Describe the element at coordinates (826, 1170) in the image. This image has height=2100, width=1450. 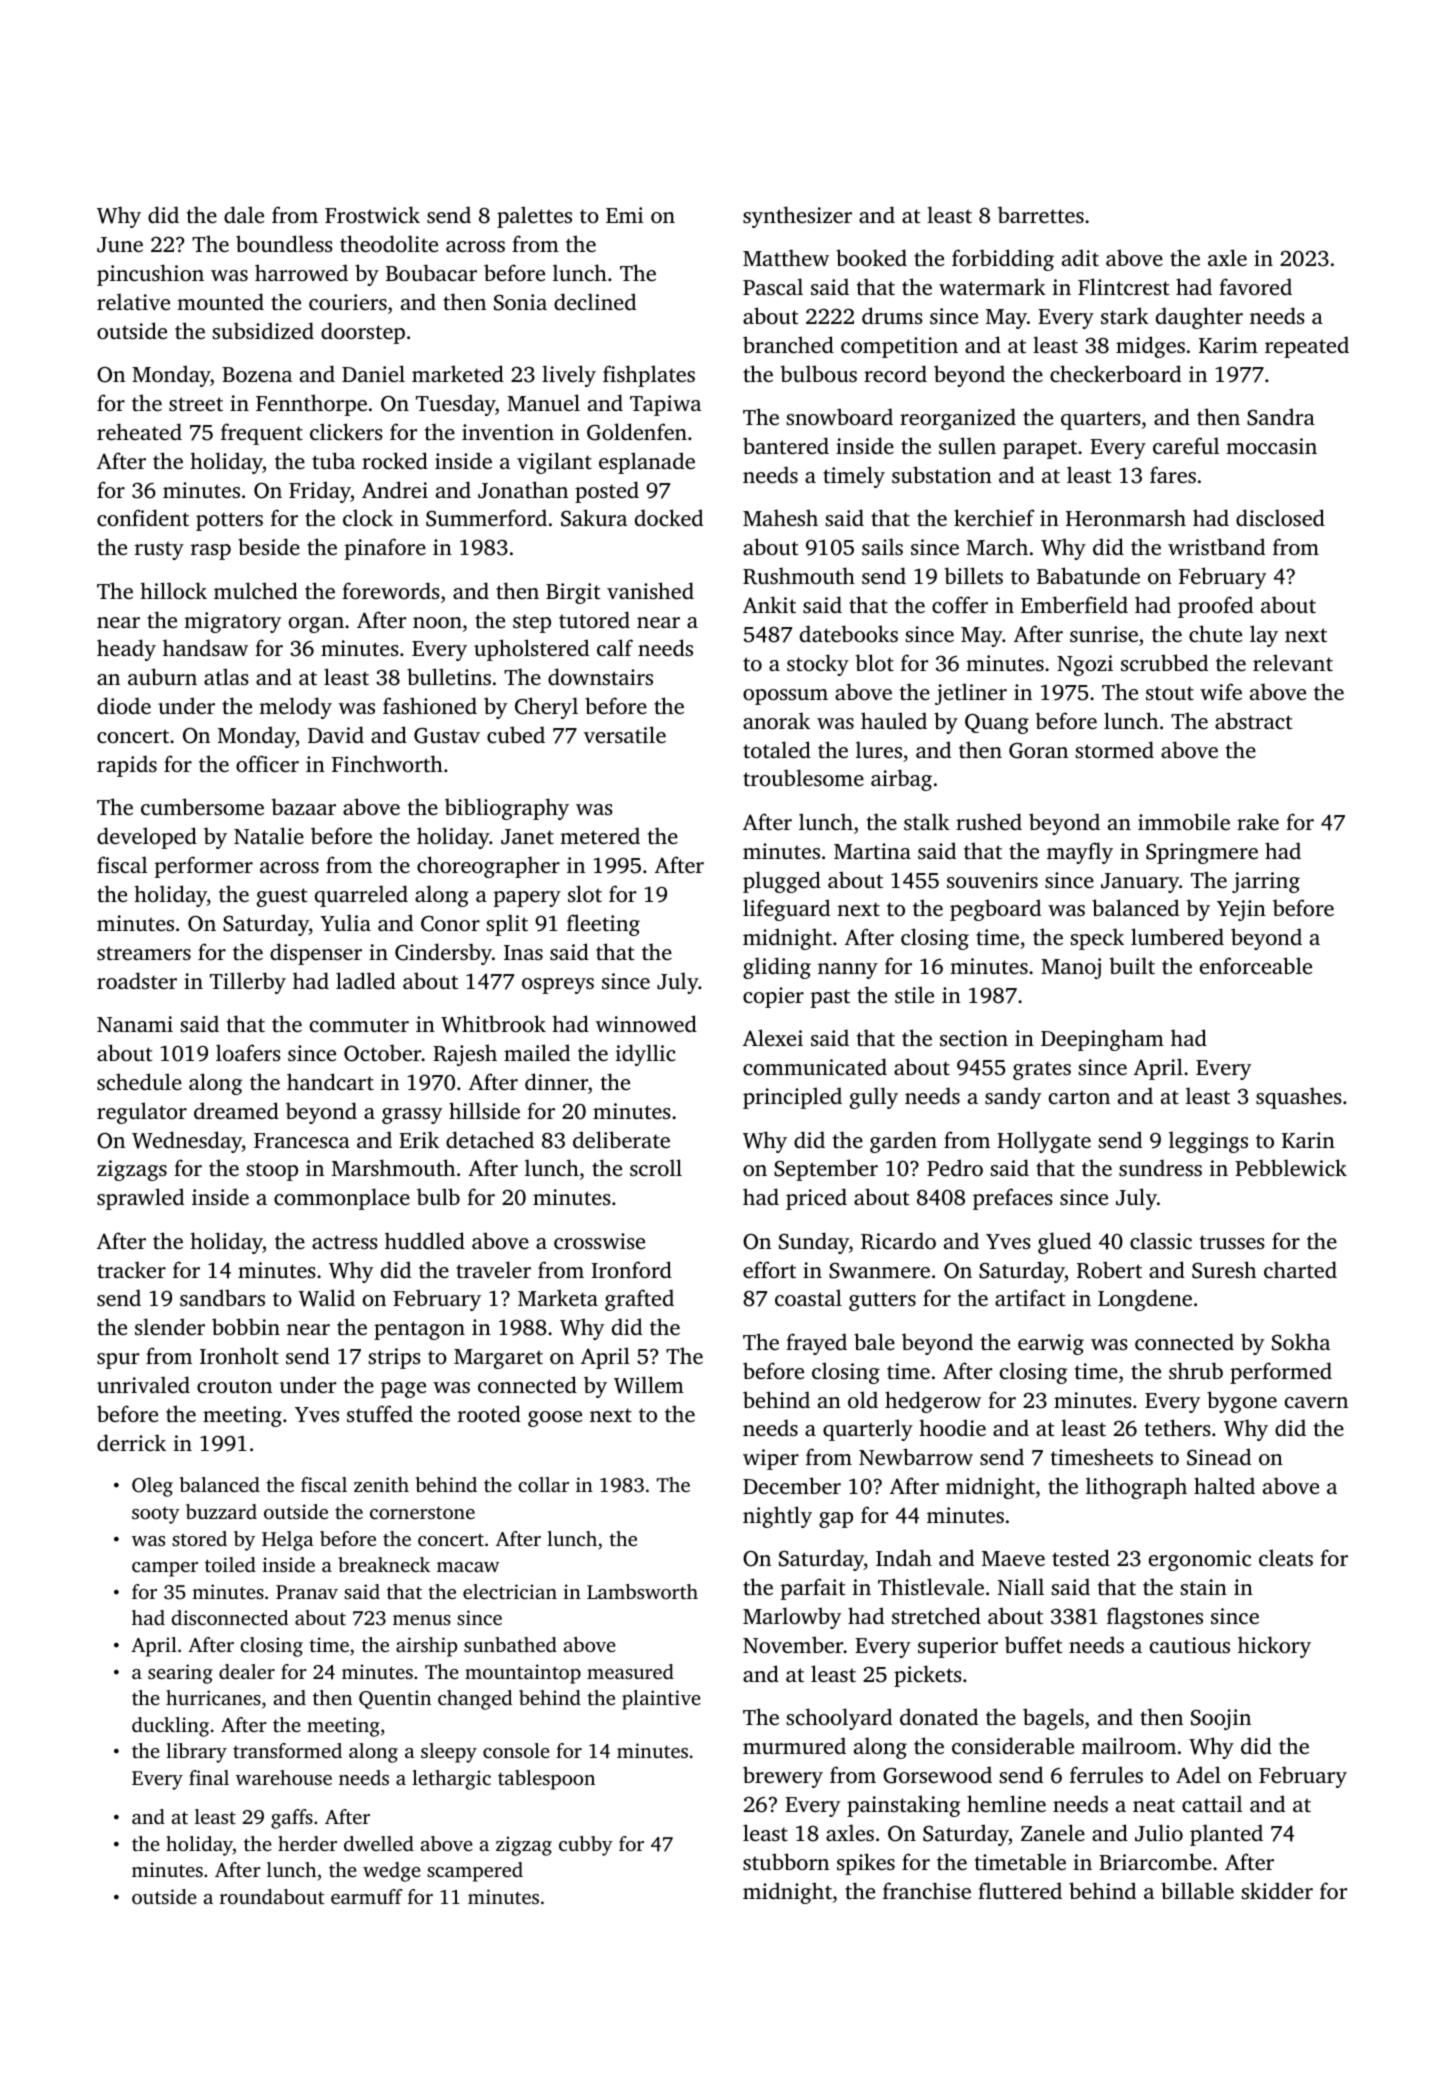
I see `September` at that location.
